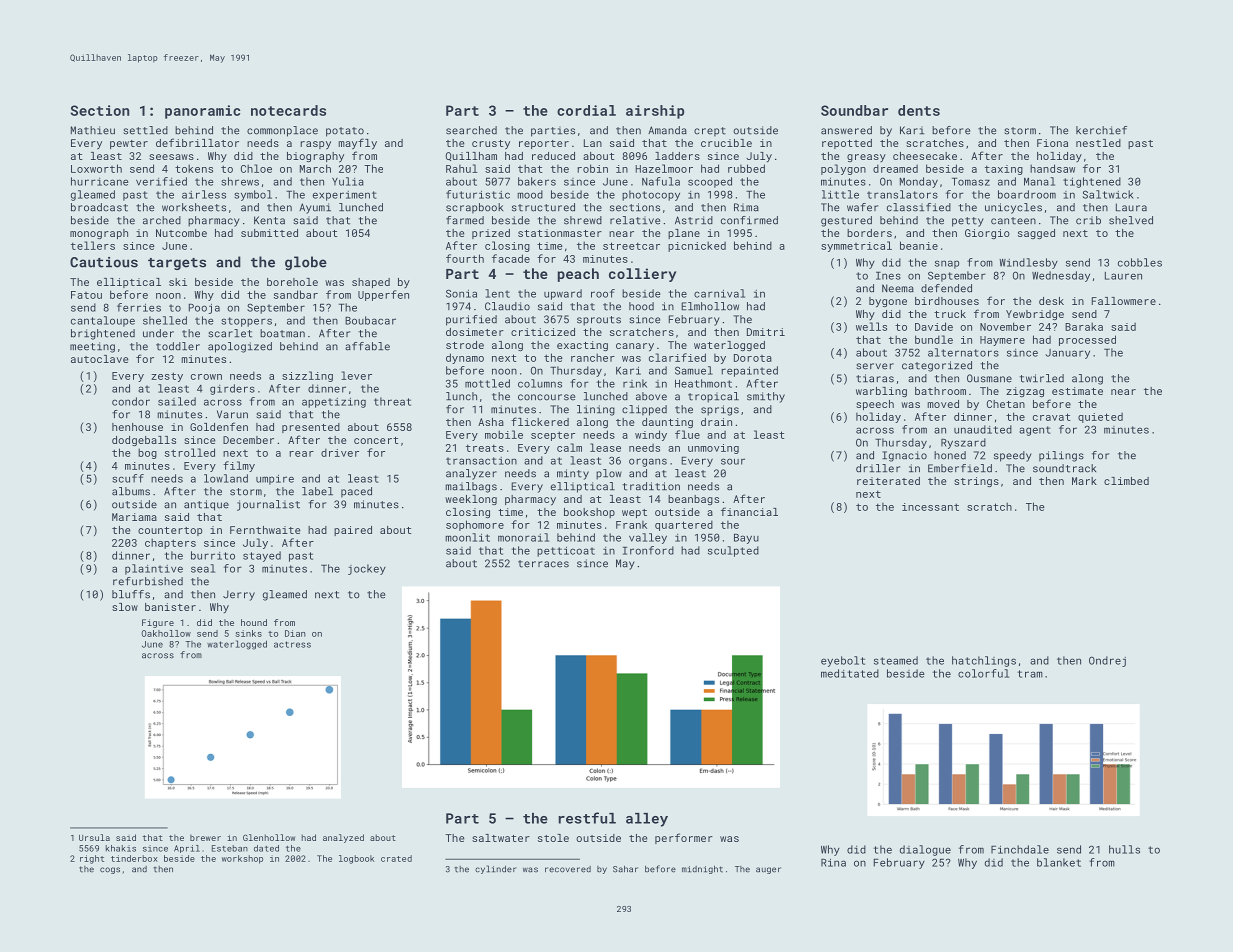  I want to click on Ironford, so click(648, 550).
